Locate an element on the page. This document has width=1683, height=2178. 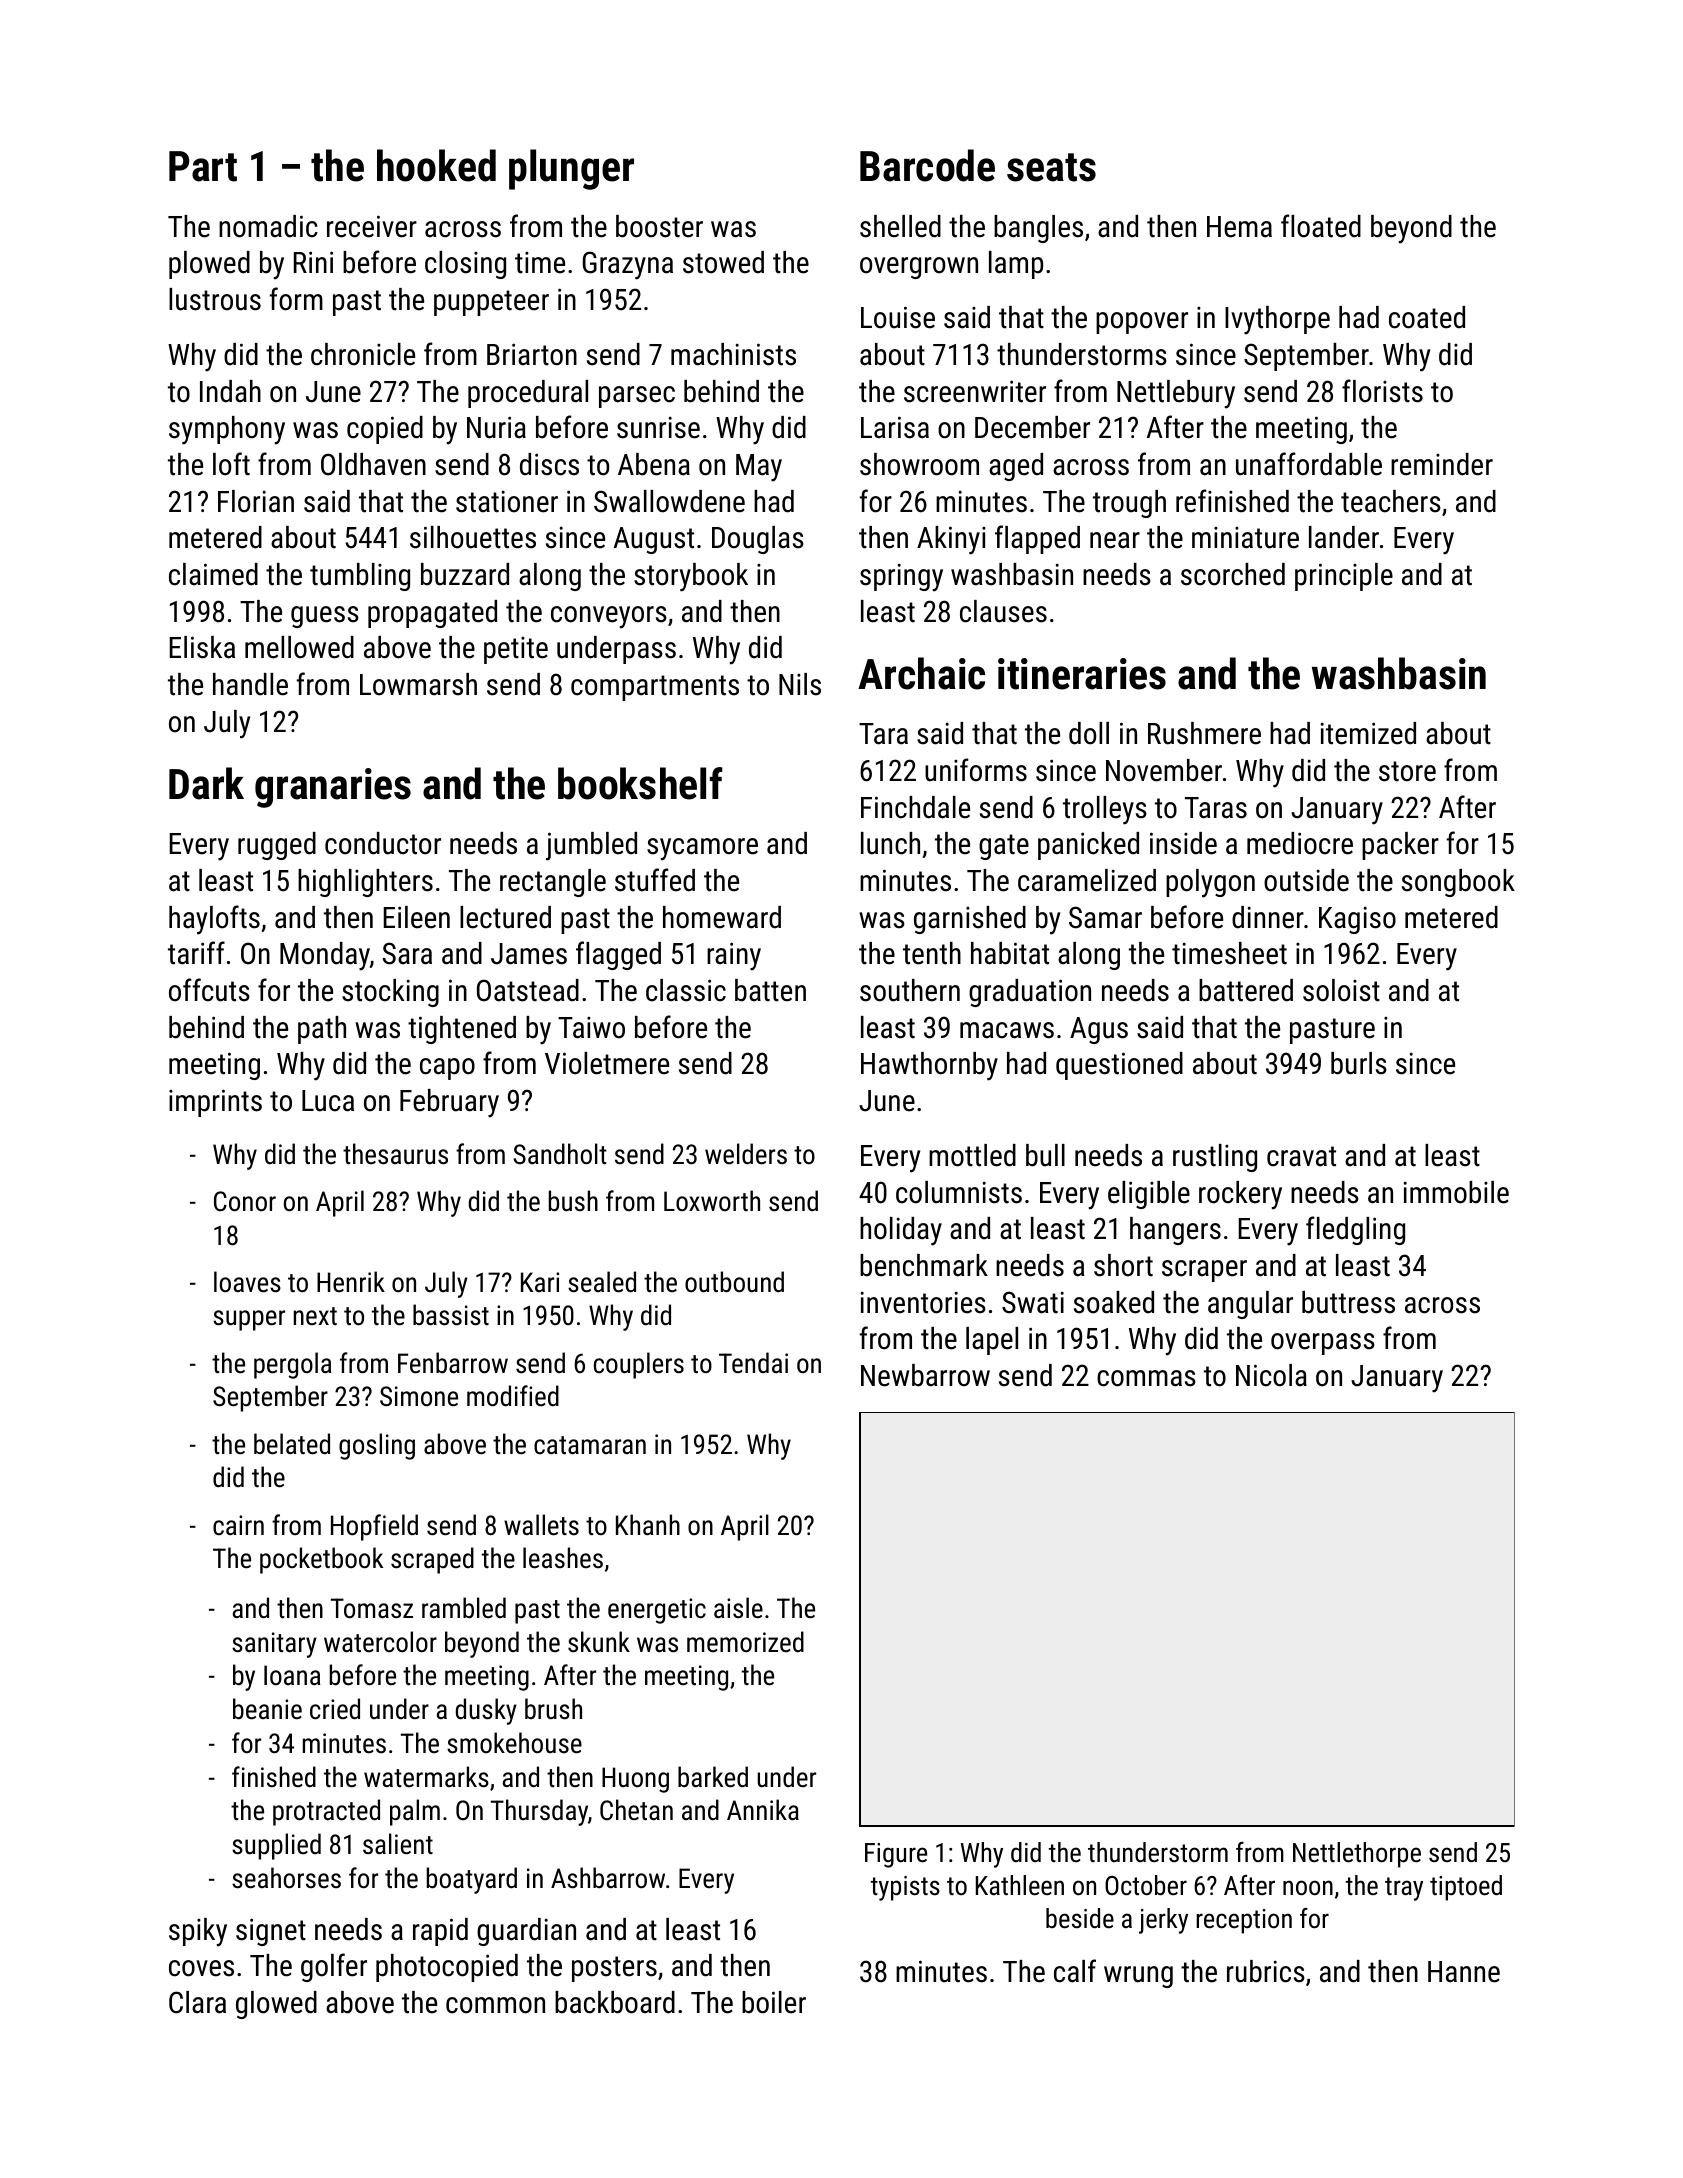
James is located at coordinates (529, 954).
